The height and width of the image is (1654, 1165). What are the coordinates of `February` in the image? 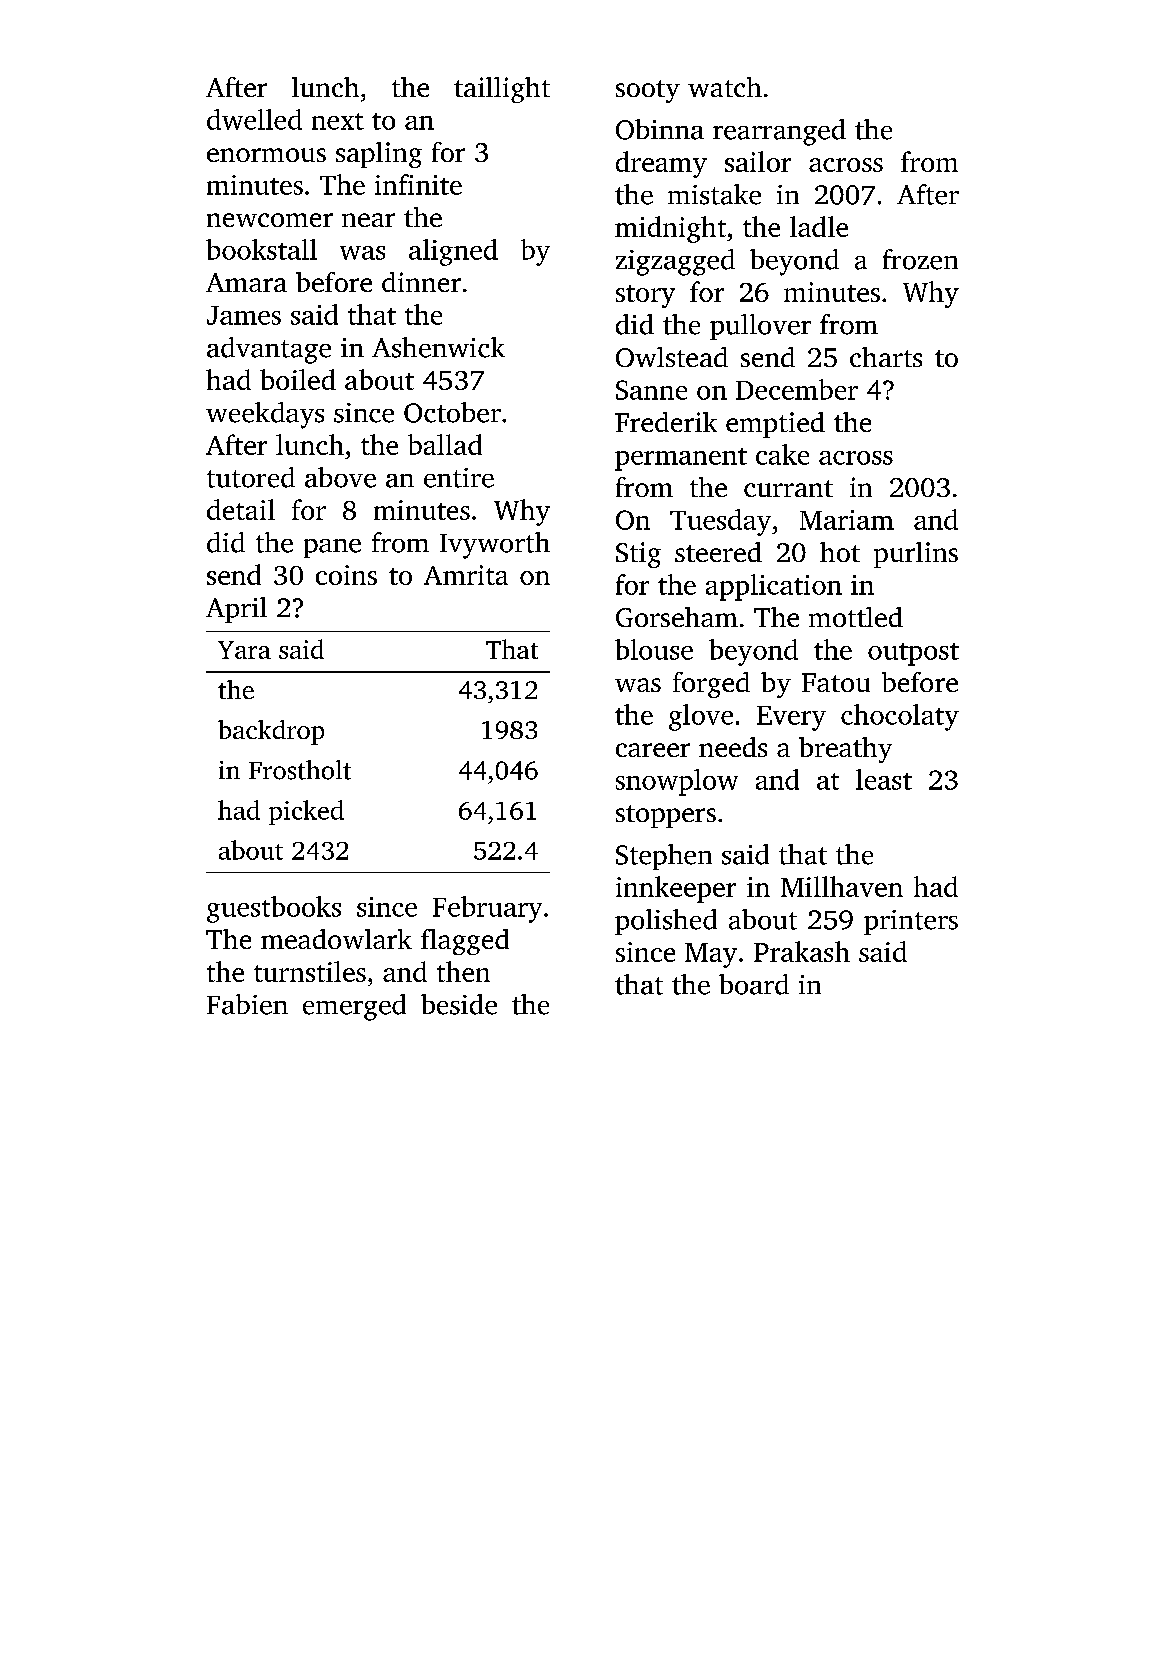 It's located at (487, 909).
